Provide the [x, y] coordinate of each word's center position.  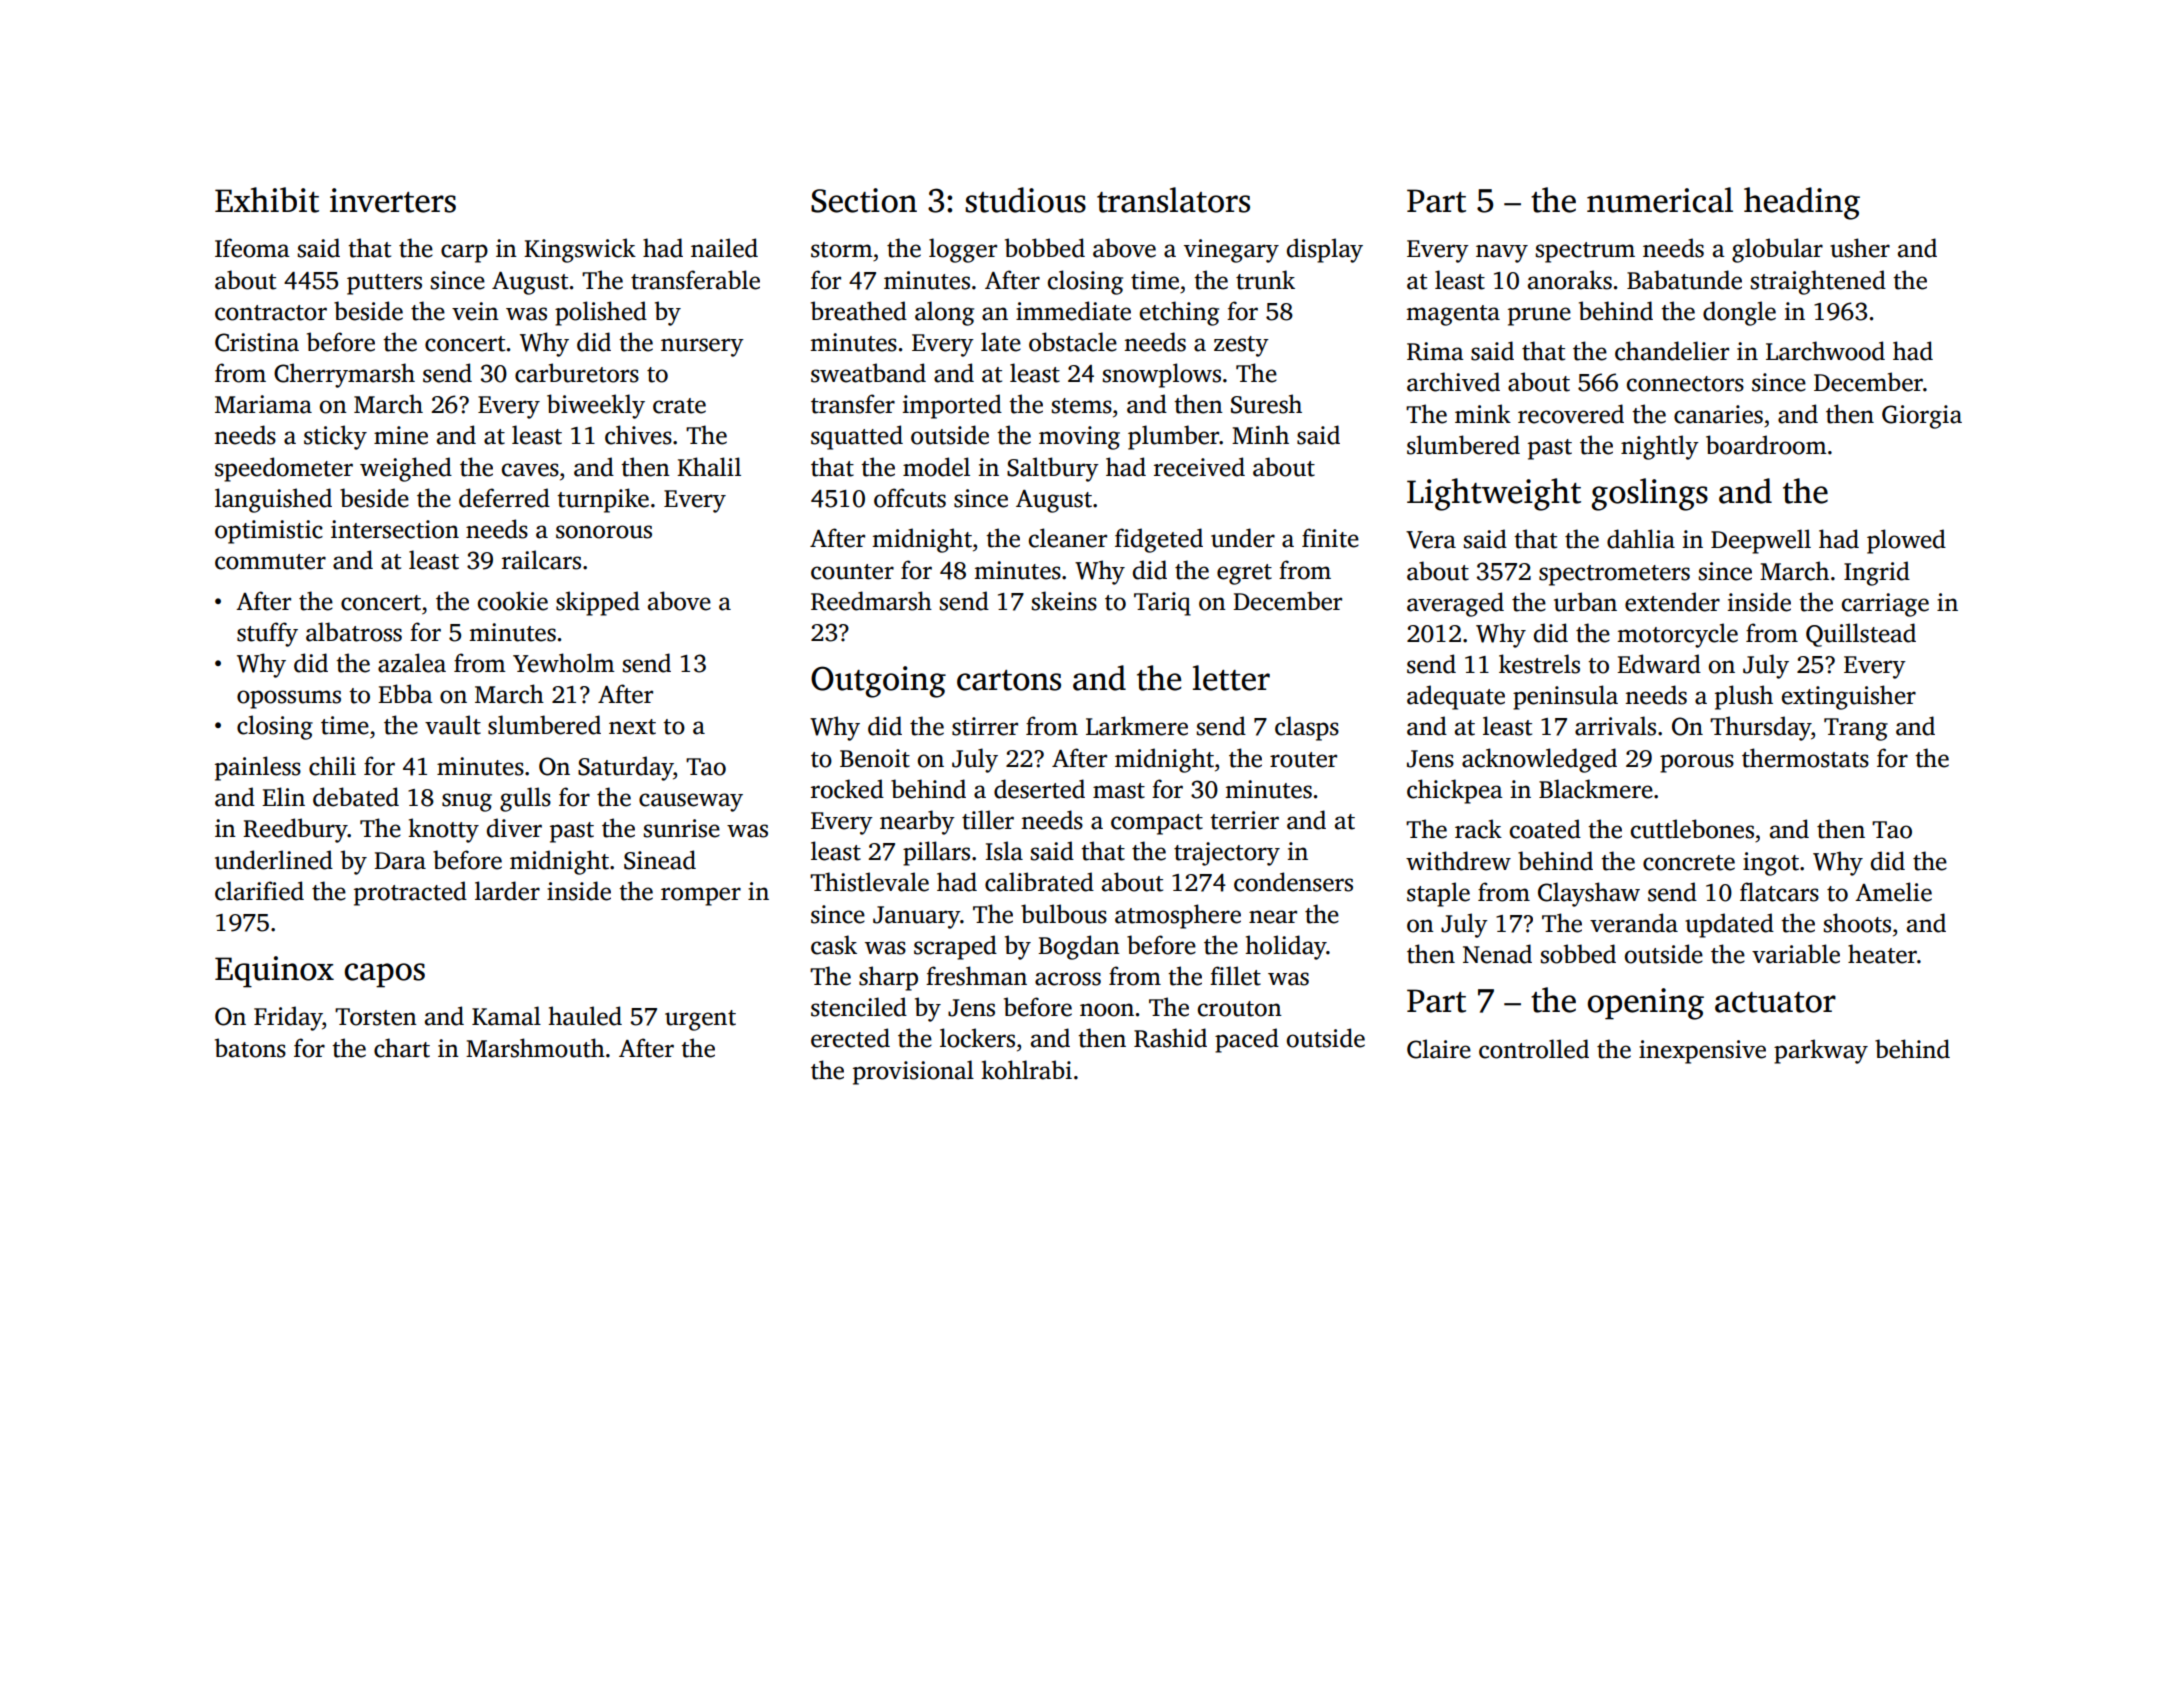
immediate [1073, 311]
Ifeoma [252, 248]
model [936, 467]
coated [1545, 829]
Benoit [875, 758]
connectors [1685, 384]
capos [384, 975]
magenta [1453, 315]
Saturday [625, 768]
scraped [955, 947]
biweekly [596, 406]
